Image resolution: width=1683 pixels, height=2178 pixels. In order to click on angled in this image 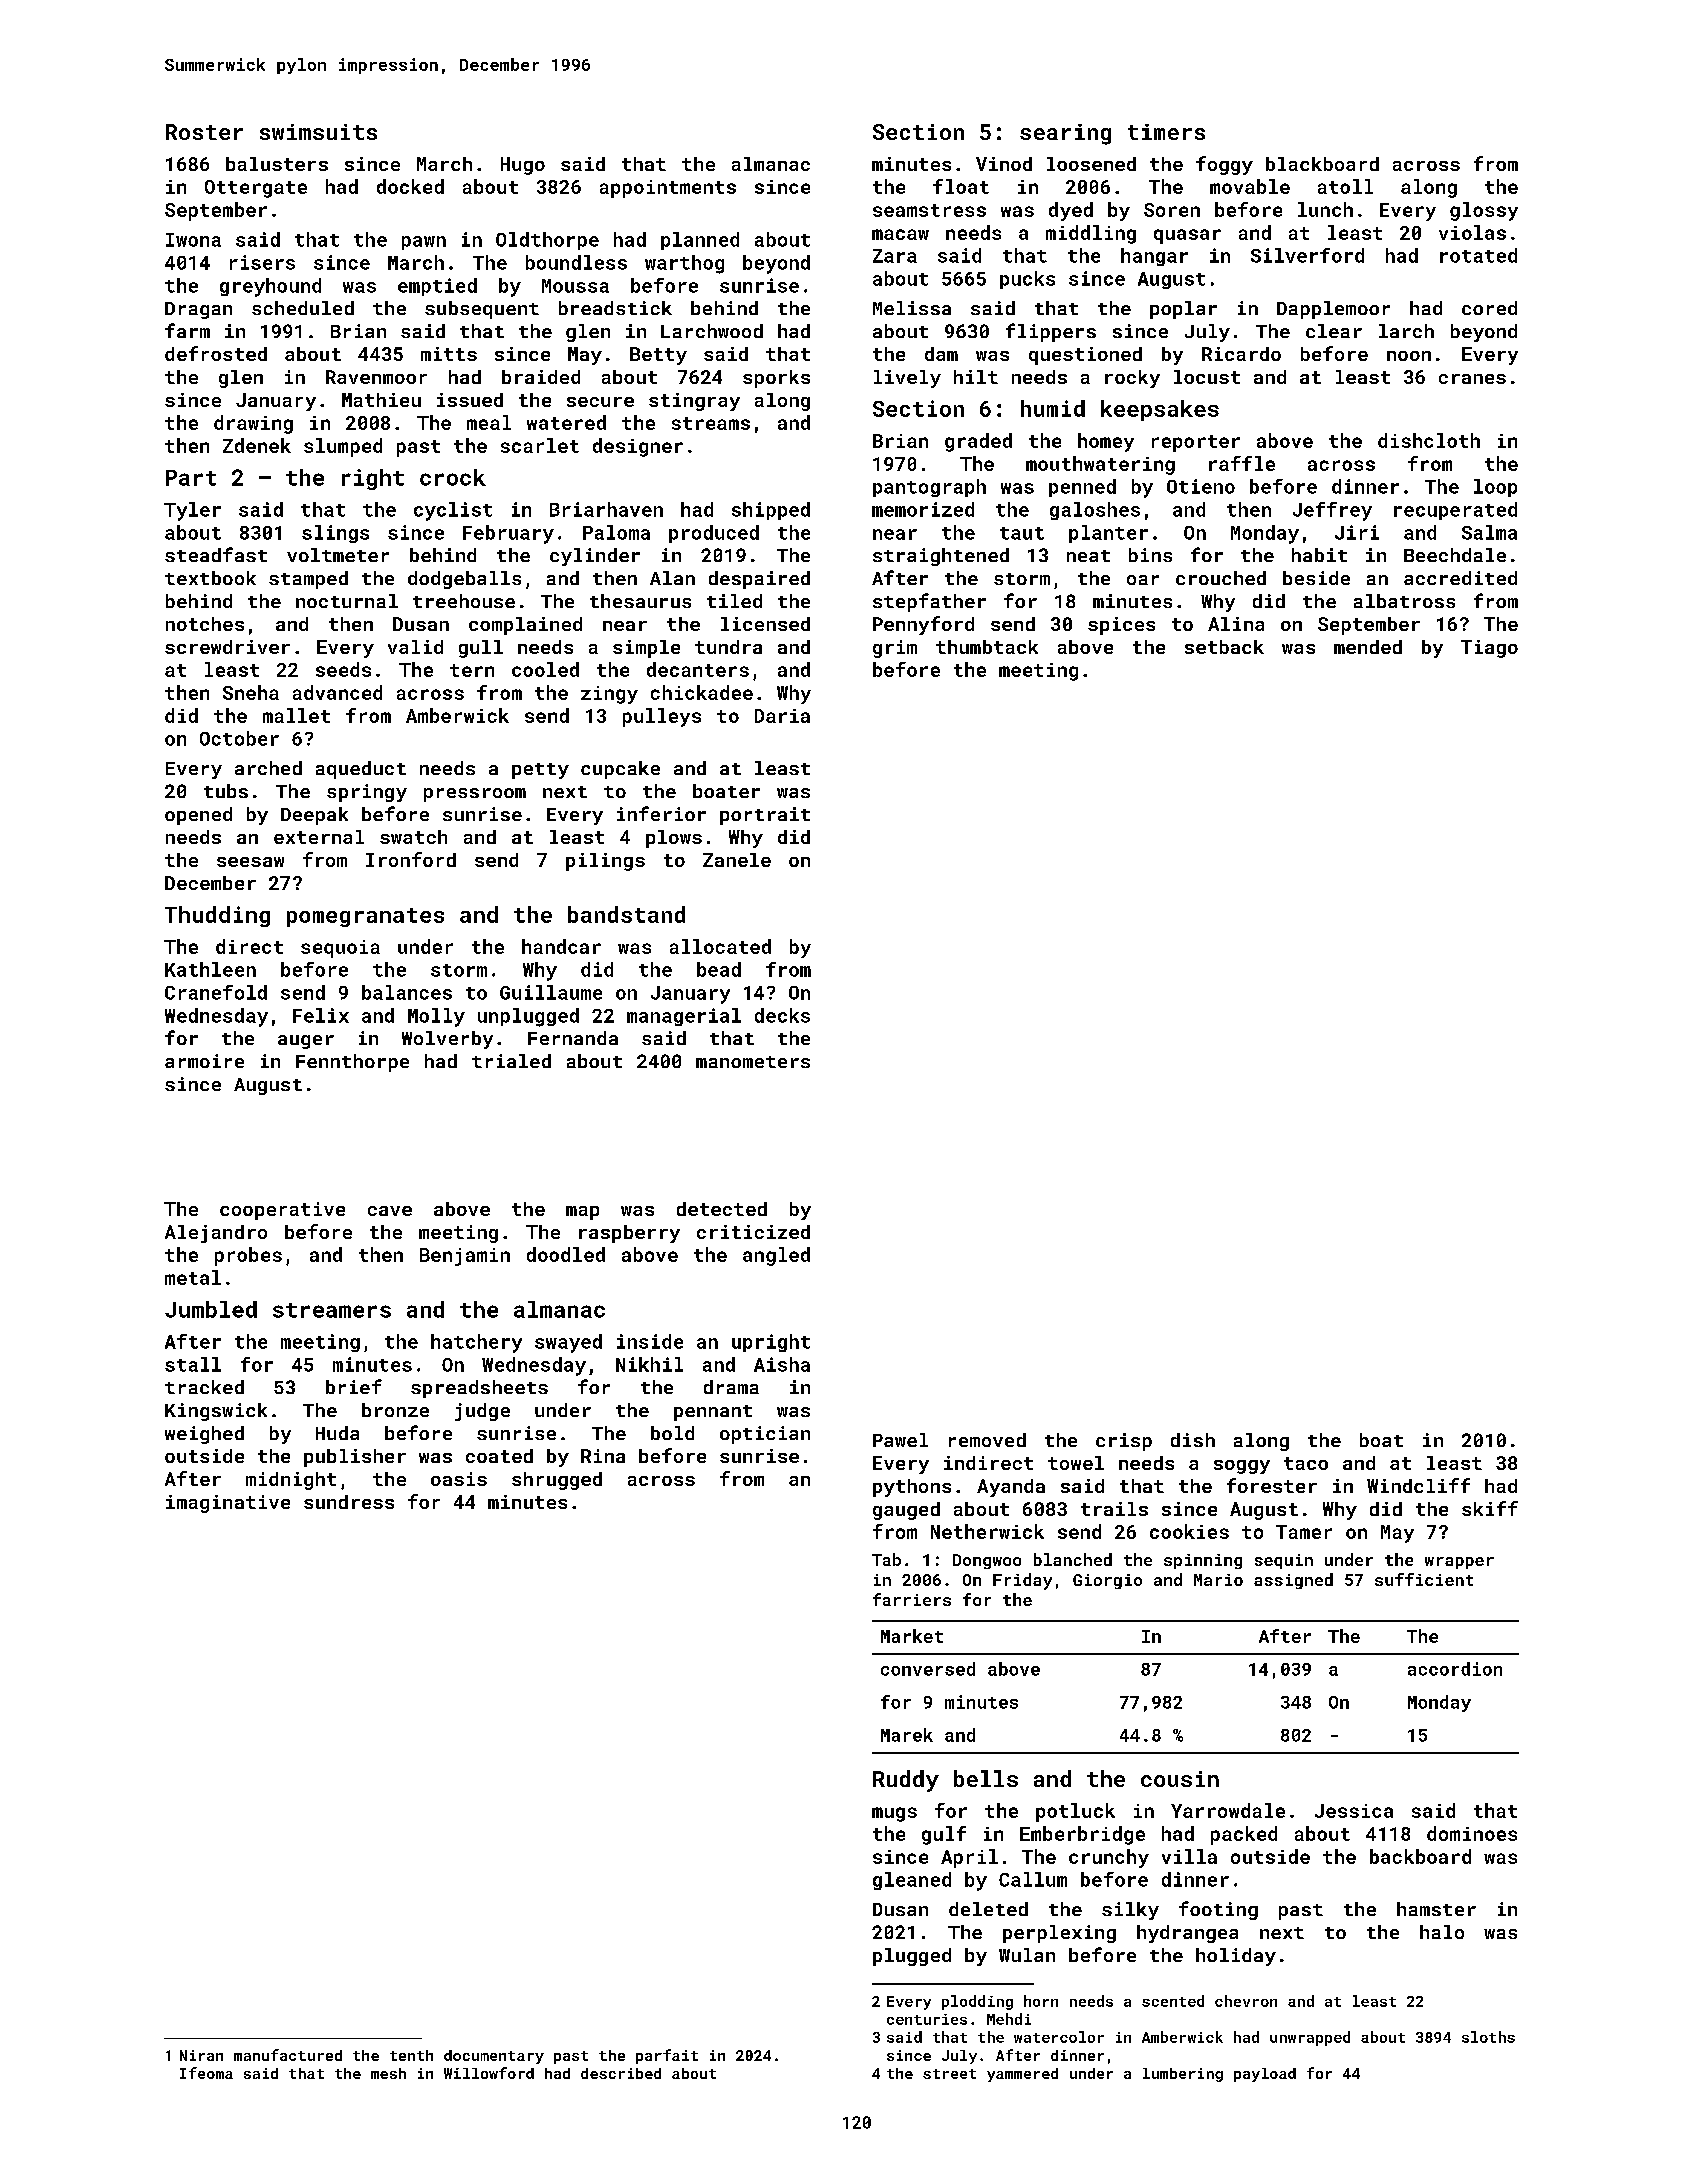, I will do `click(776, 1256)`.
